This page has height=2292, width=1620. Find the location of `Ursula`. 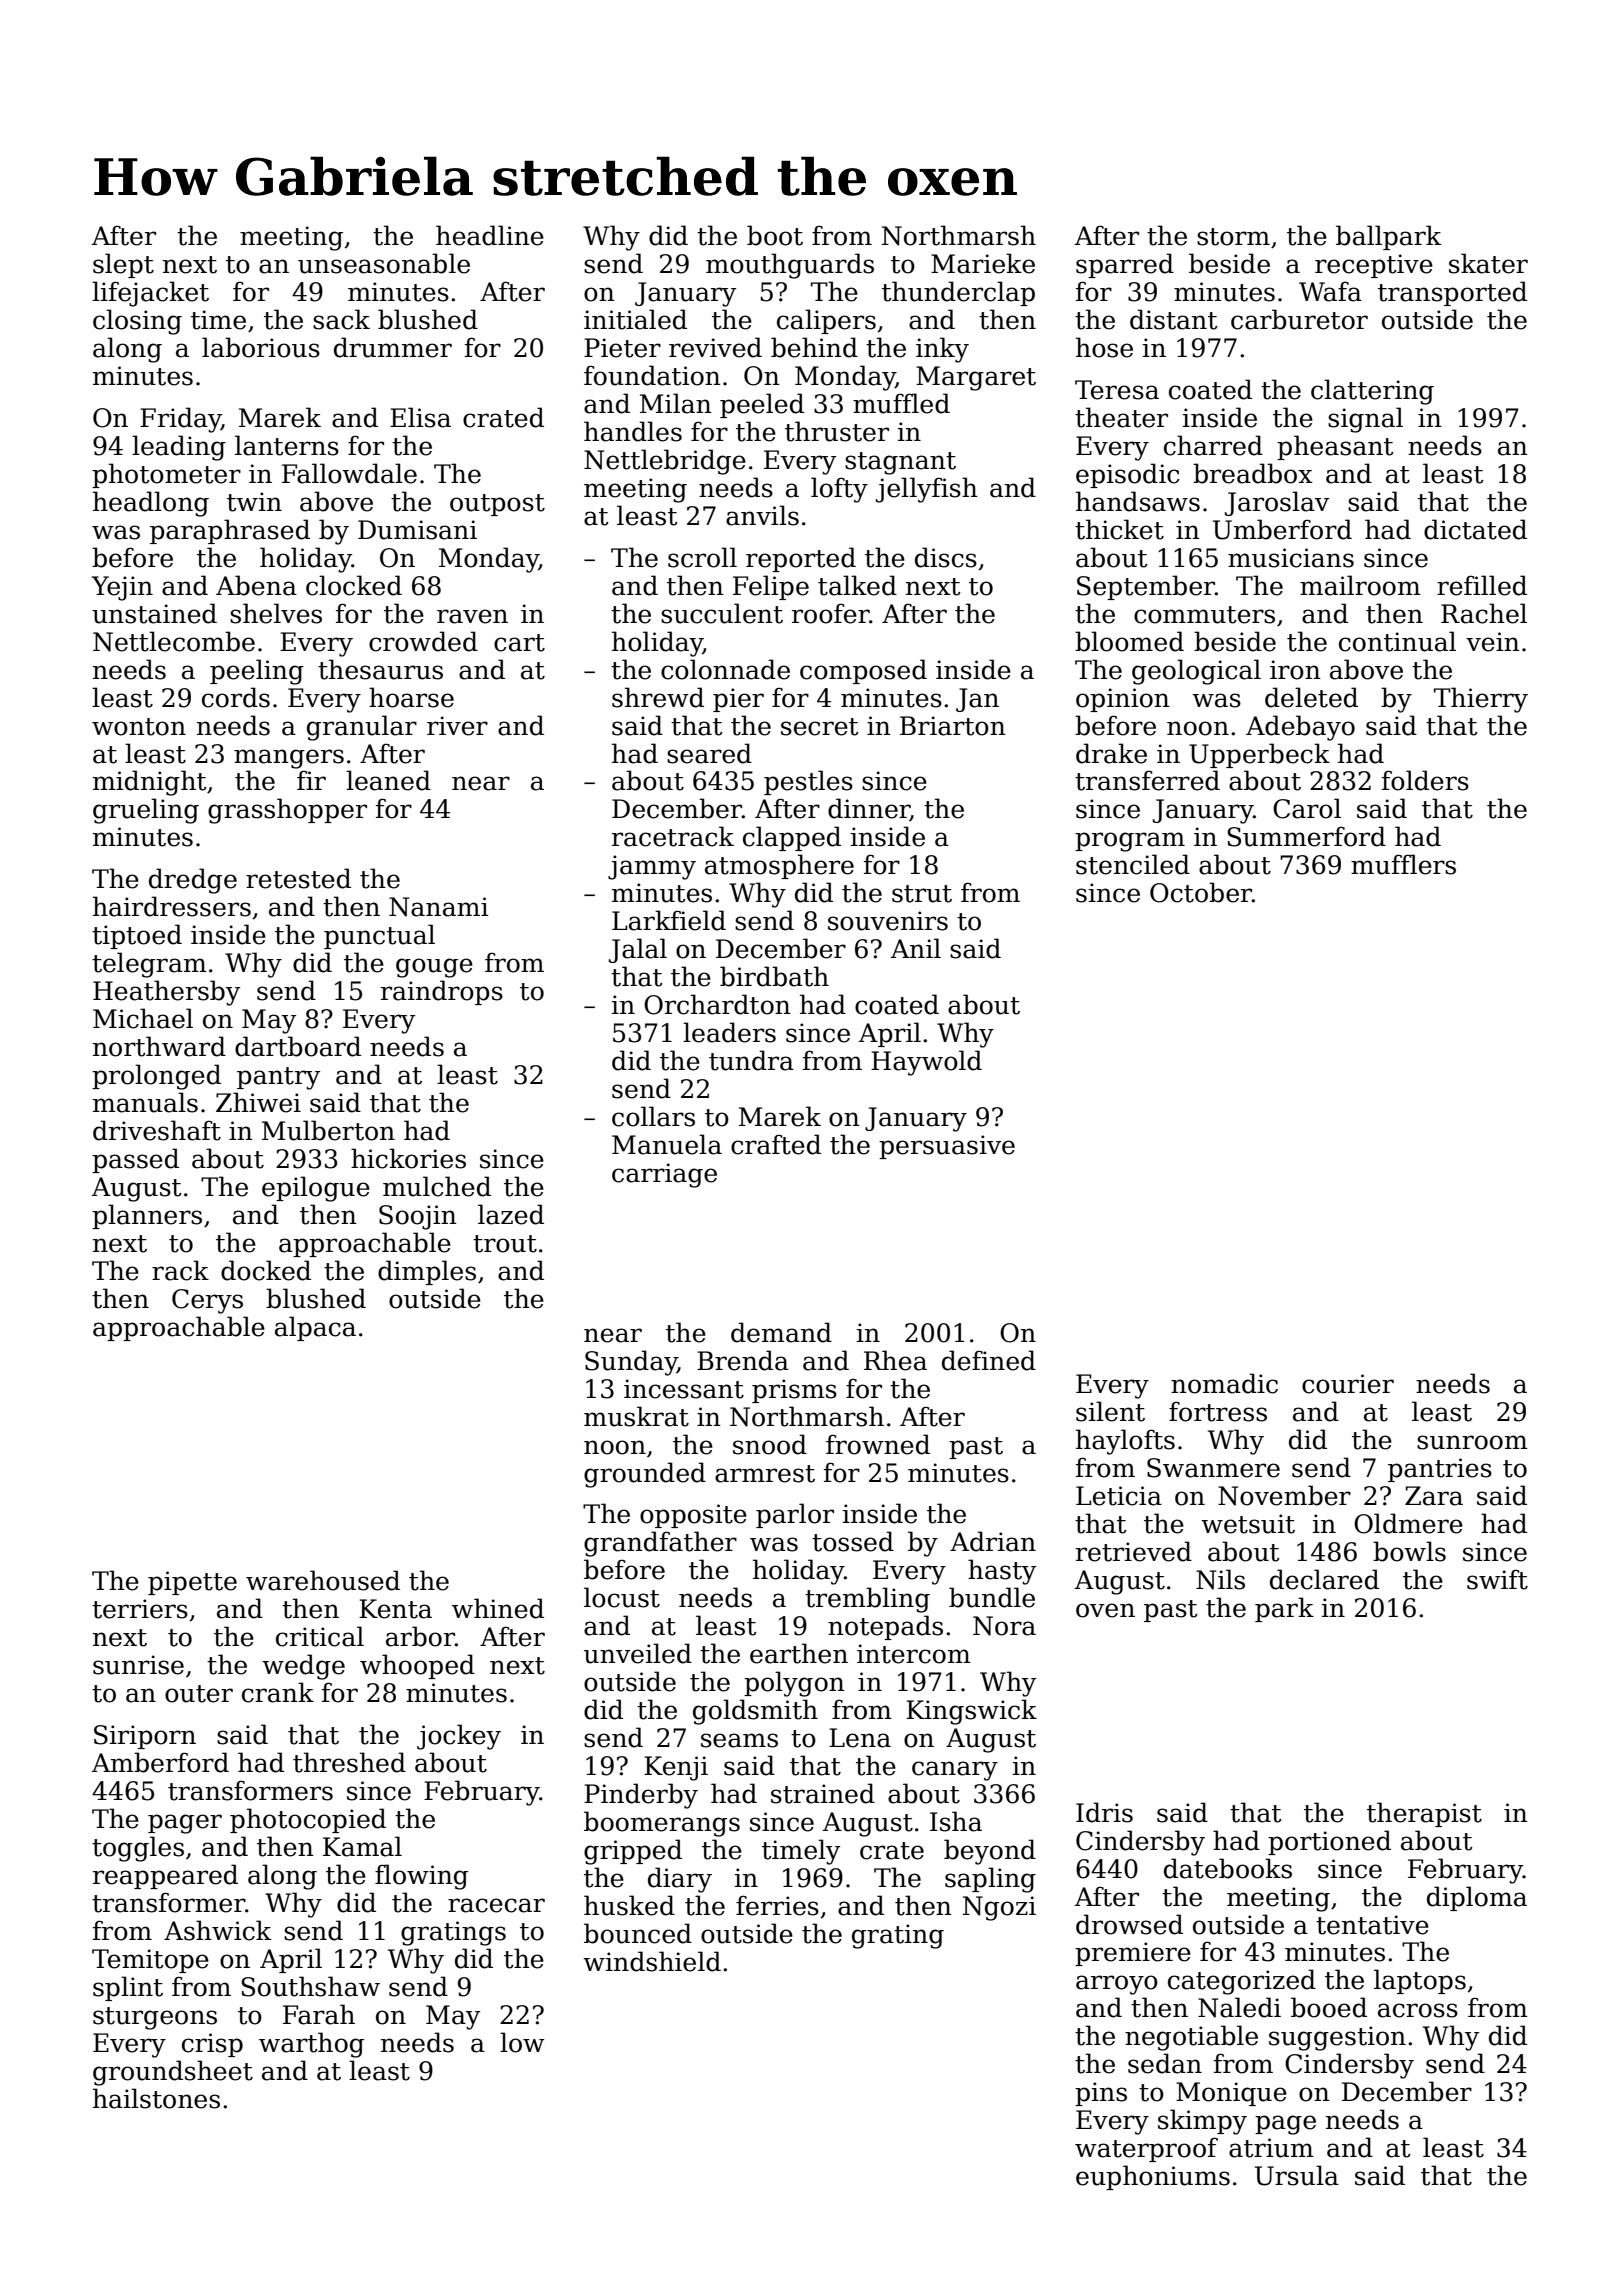

Ursula is located at coordinates (1297, 2175).
